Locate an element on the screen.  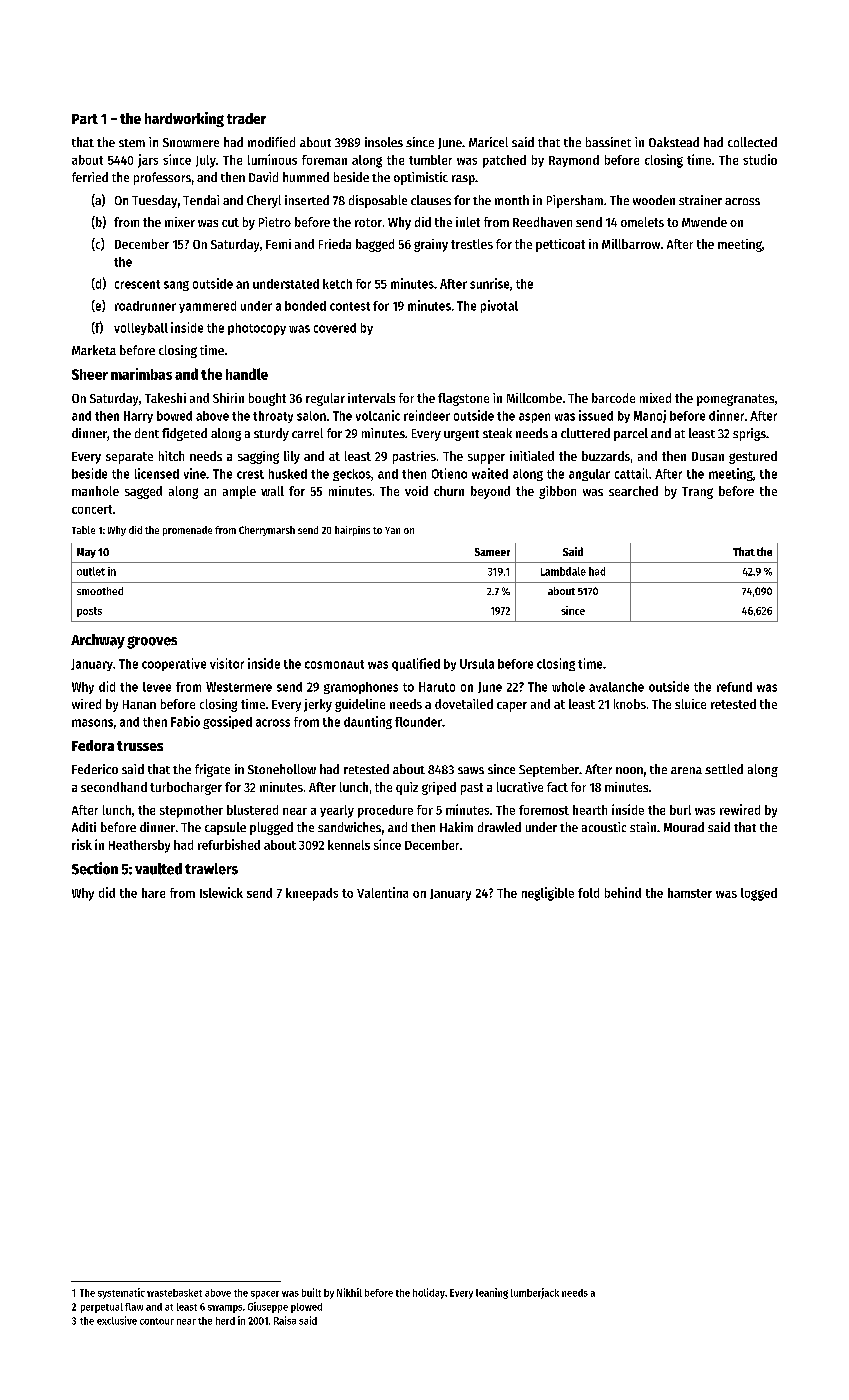
rasp is located at coordinates (463, 180).
